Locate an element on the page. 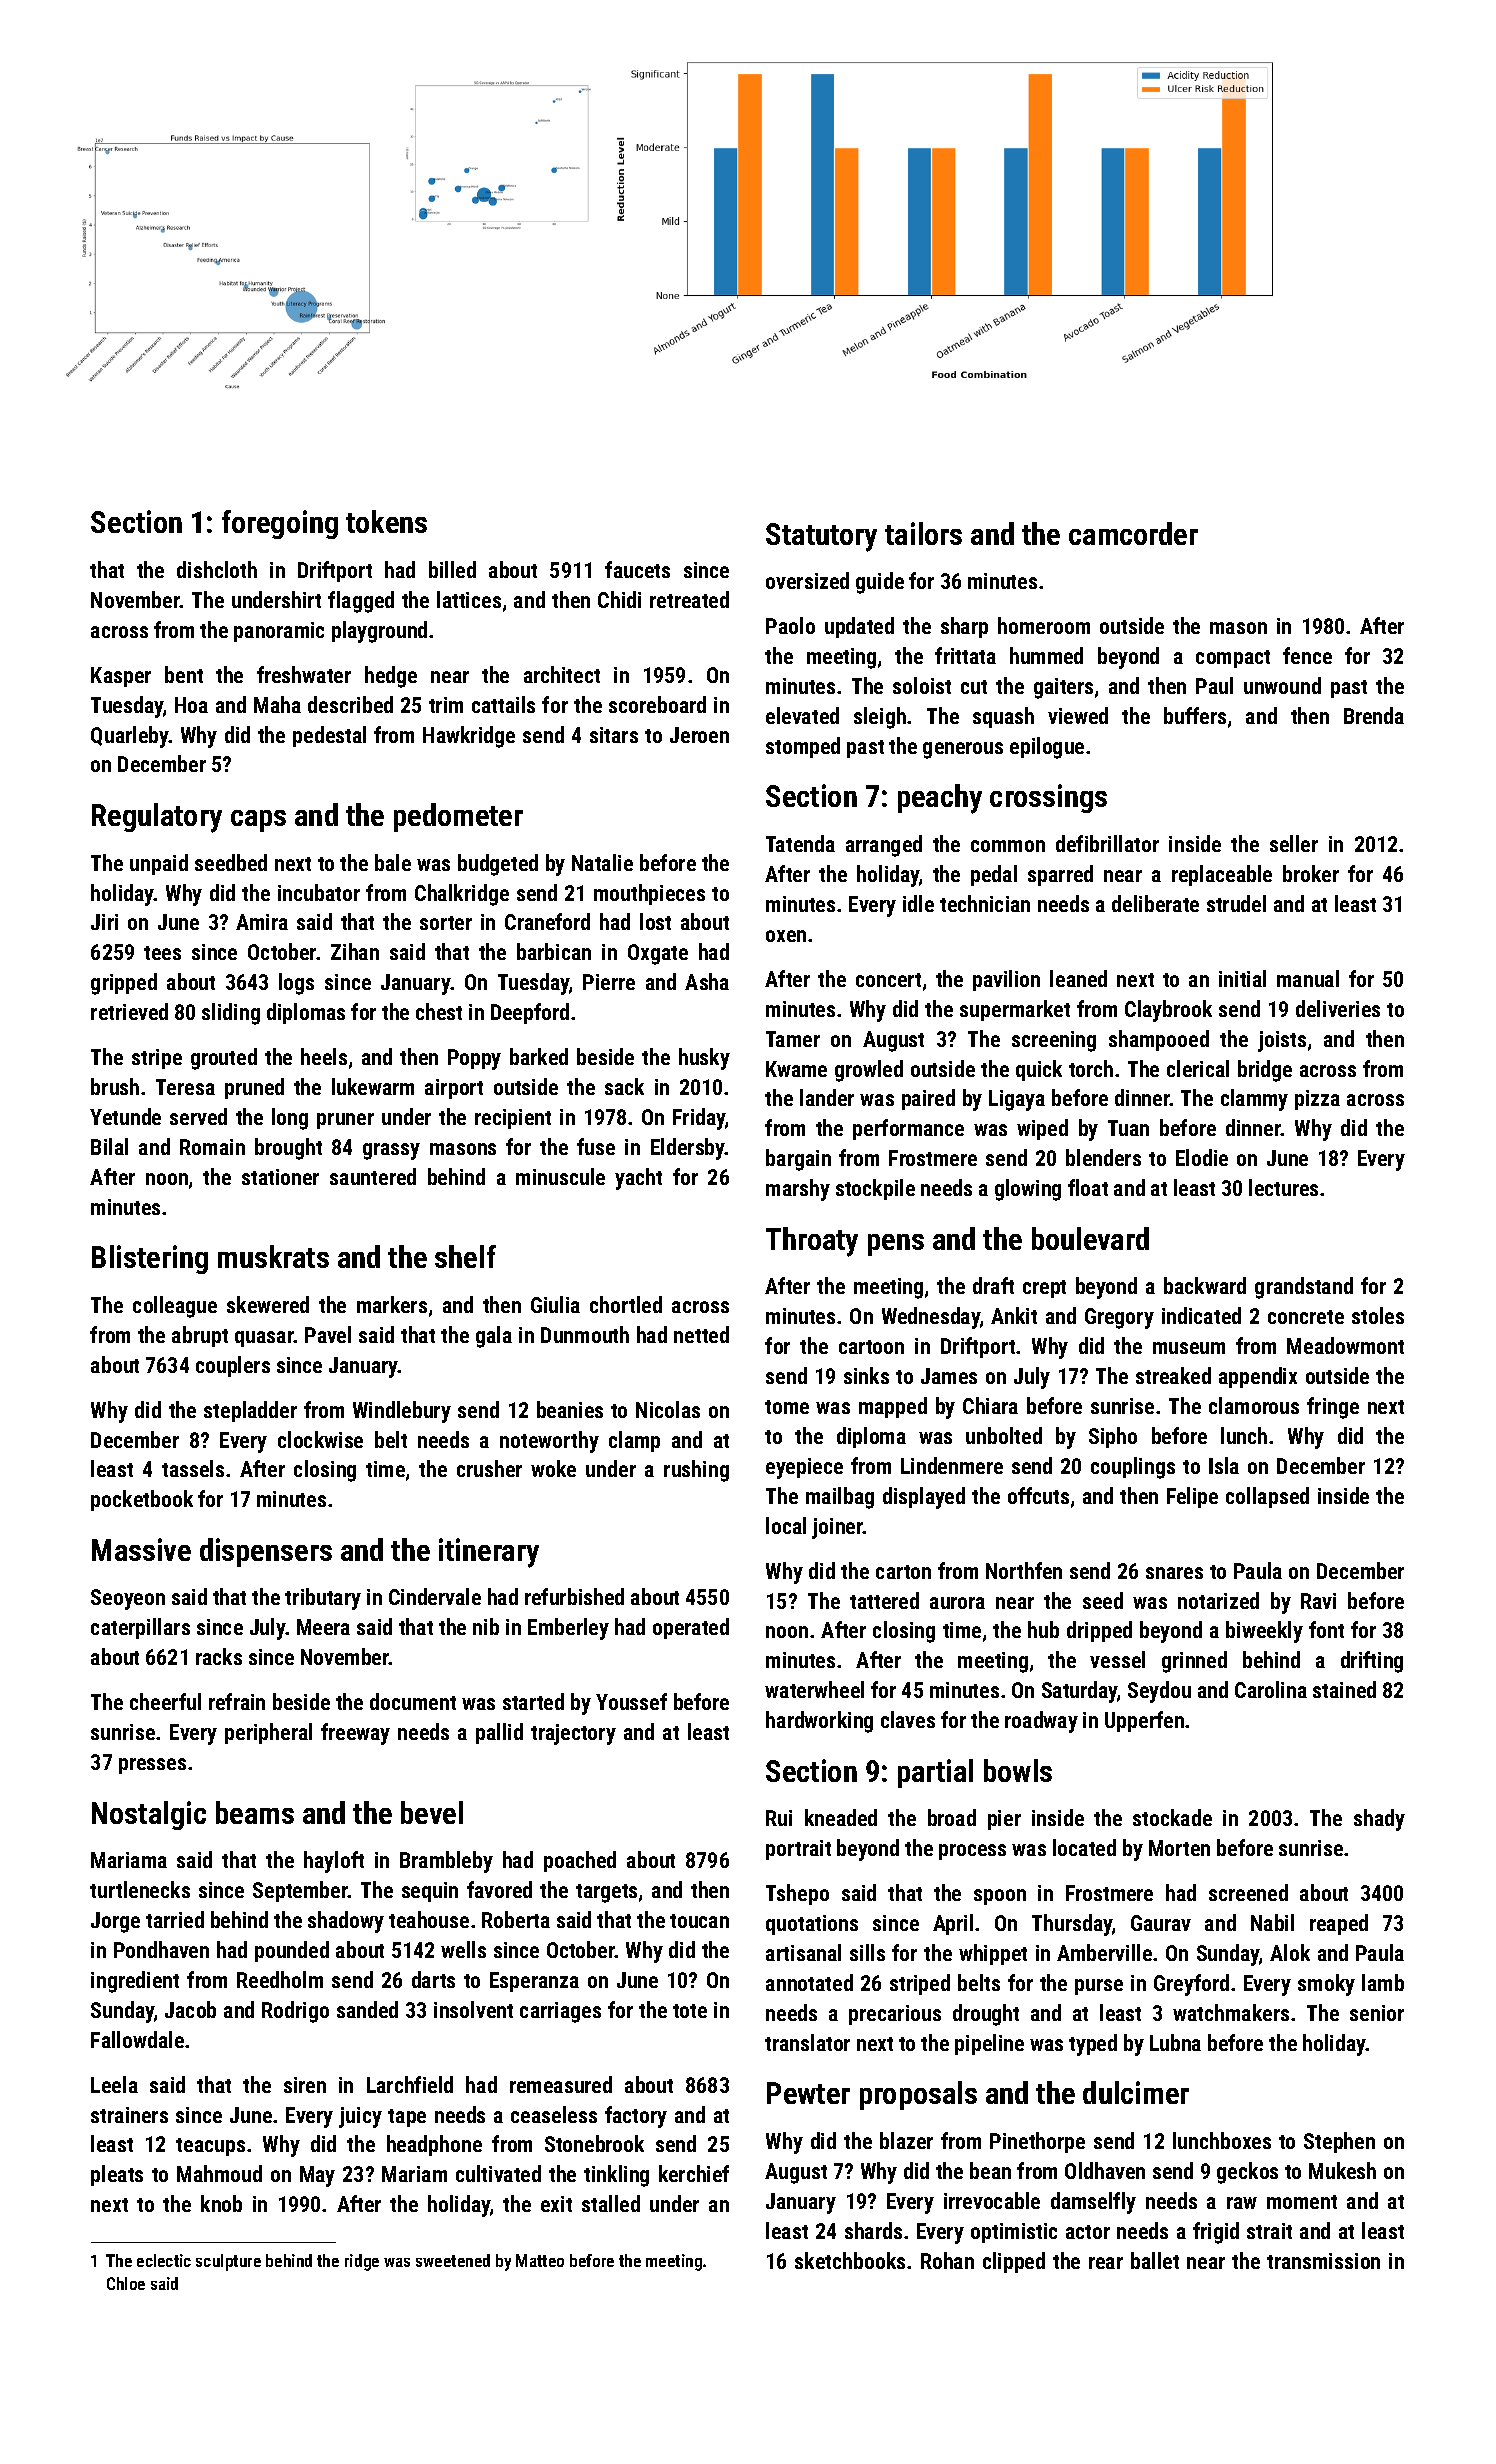 The image size is (1496, 2464). Matteo is located at coordinates (540, 2260).
